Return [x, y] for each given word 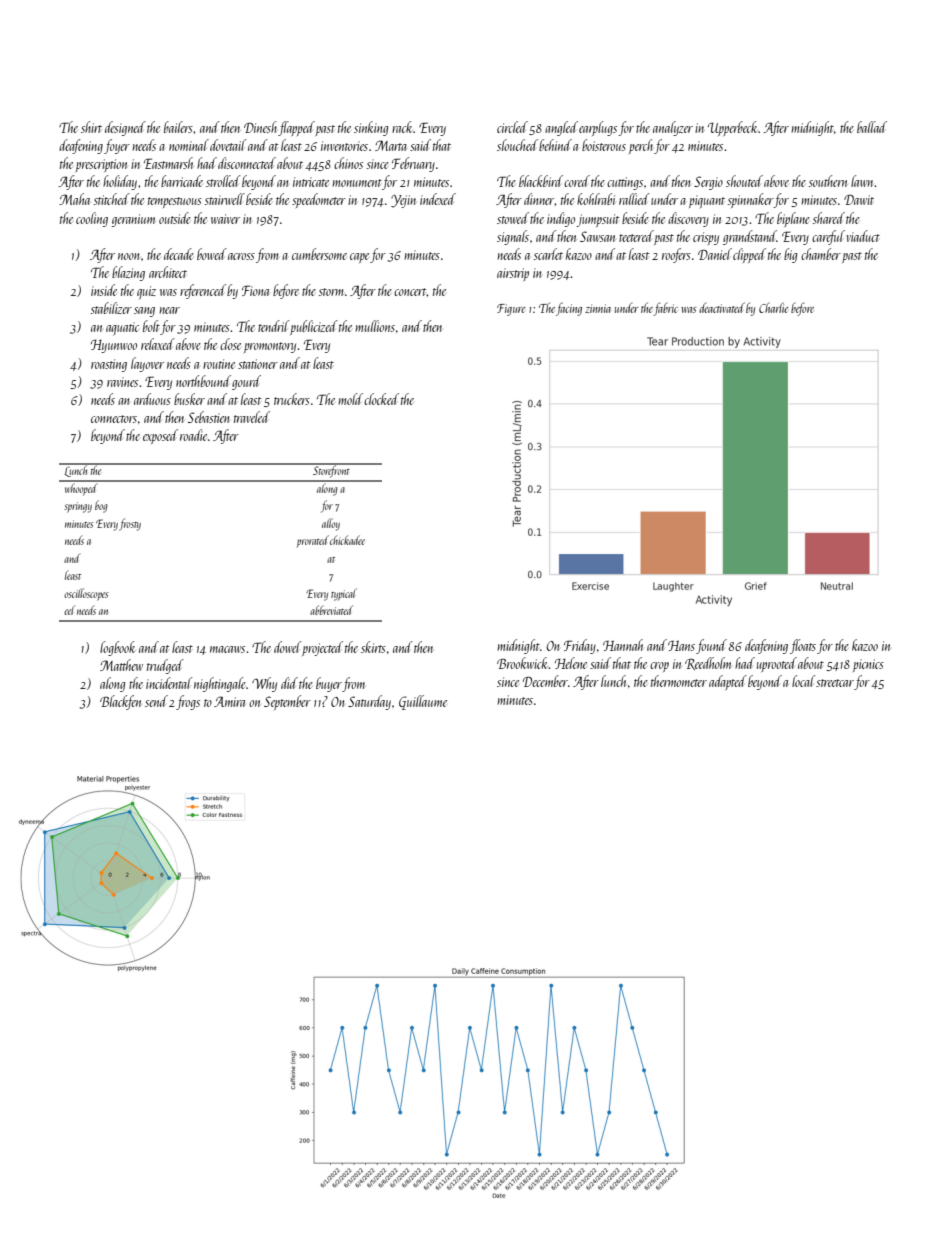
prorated [313, 541]
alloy [331, 524]
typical [344, 594]
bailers [178, 127]
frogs [188, 702]
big [790, 255]
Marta [391, 145]
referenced [203, 291]
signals [513, 237]
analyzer [673, 128]
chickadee [347, 540]
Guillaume [423, 702]
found [711, 646]
